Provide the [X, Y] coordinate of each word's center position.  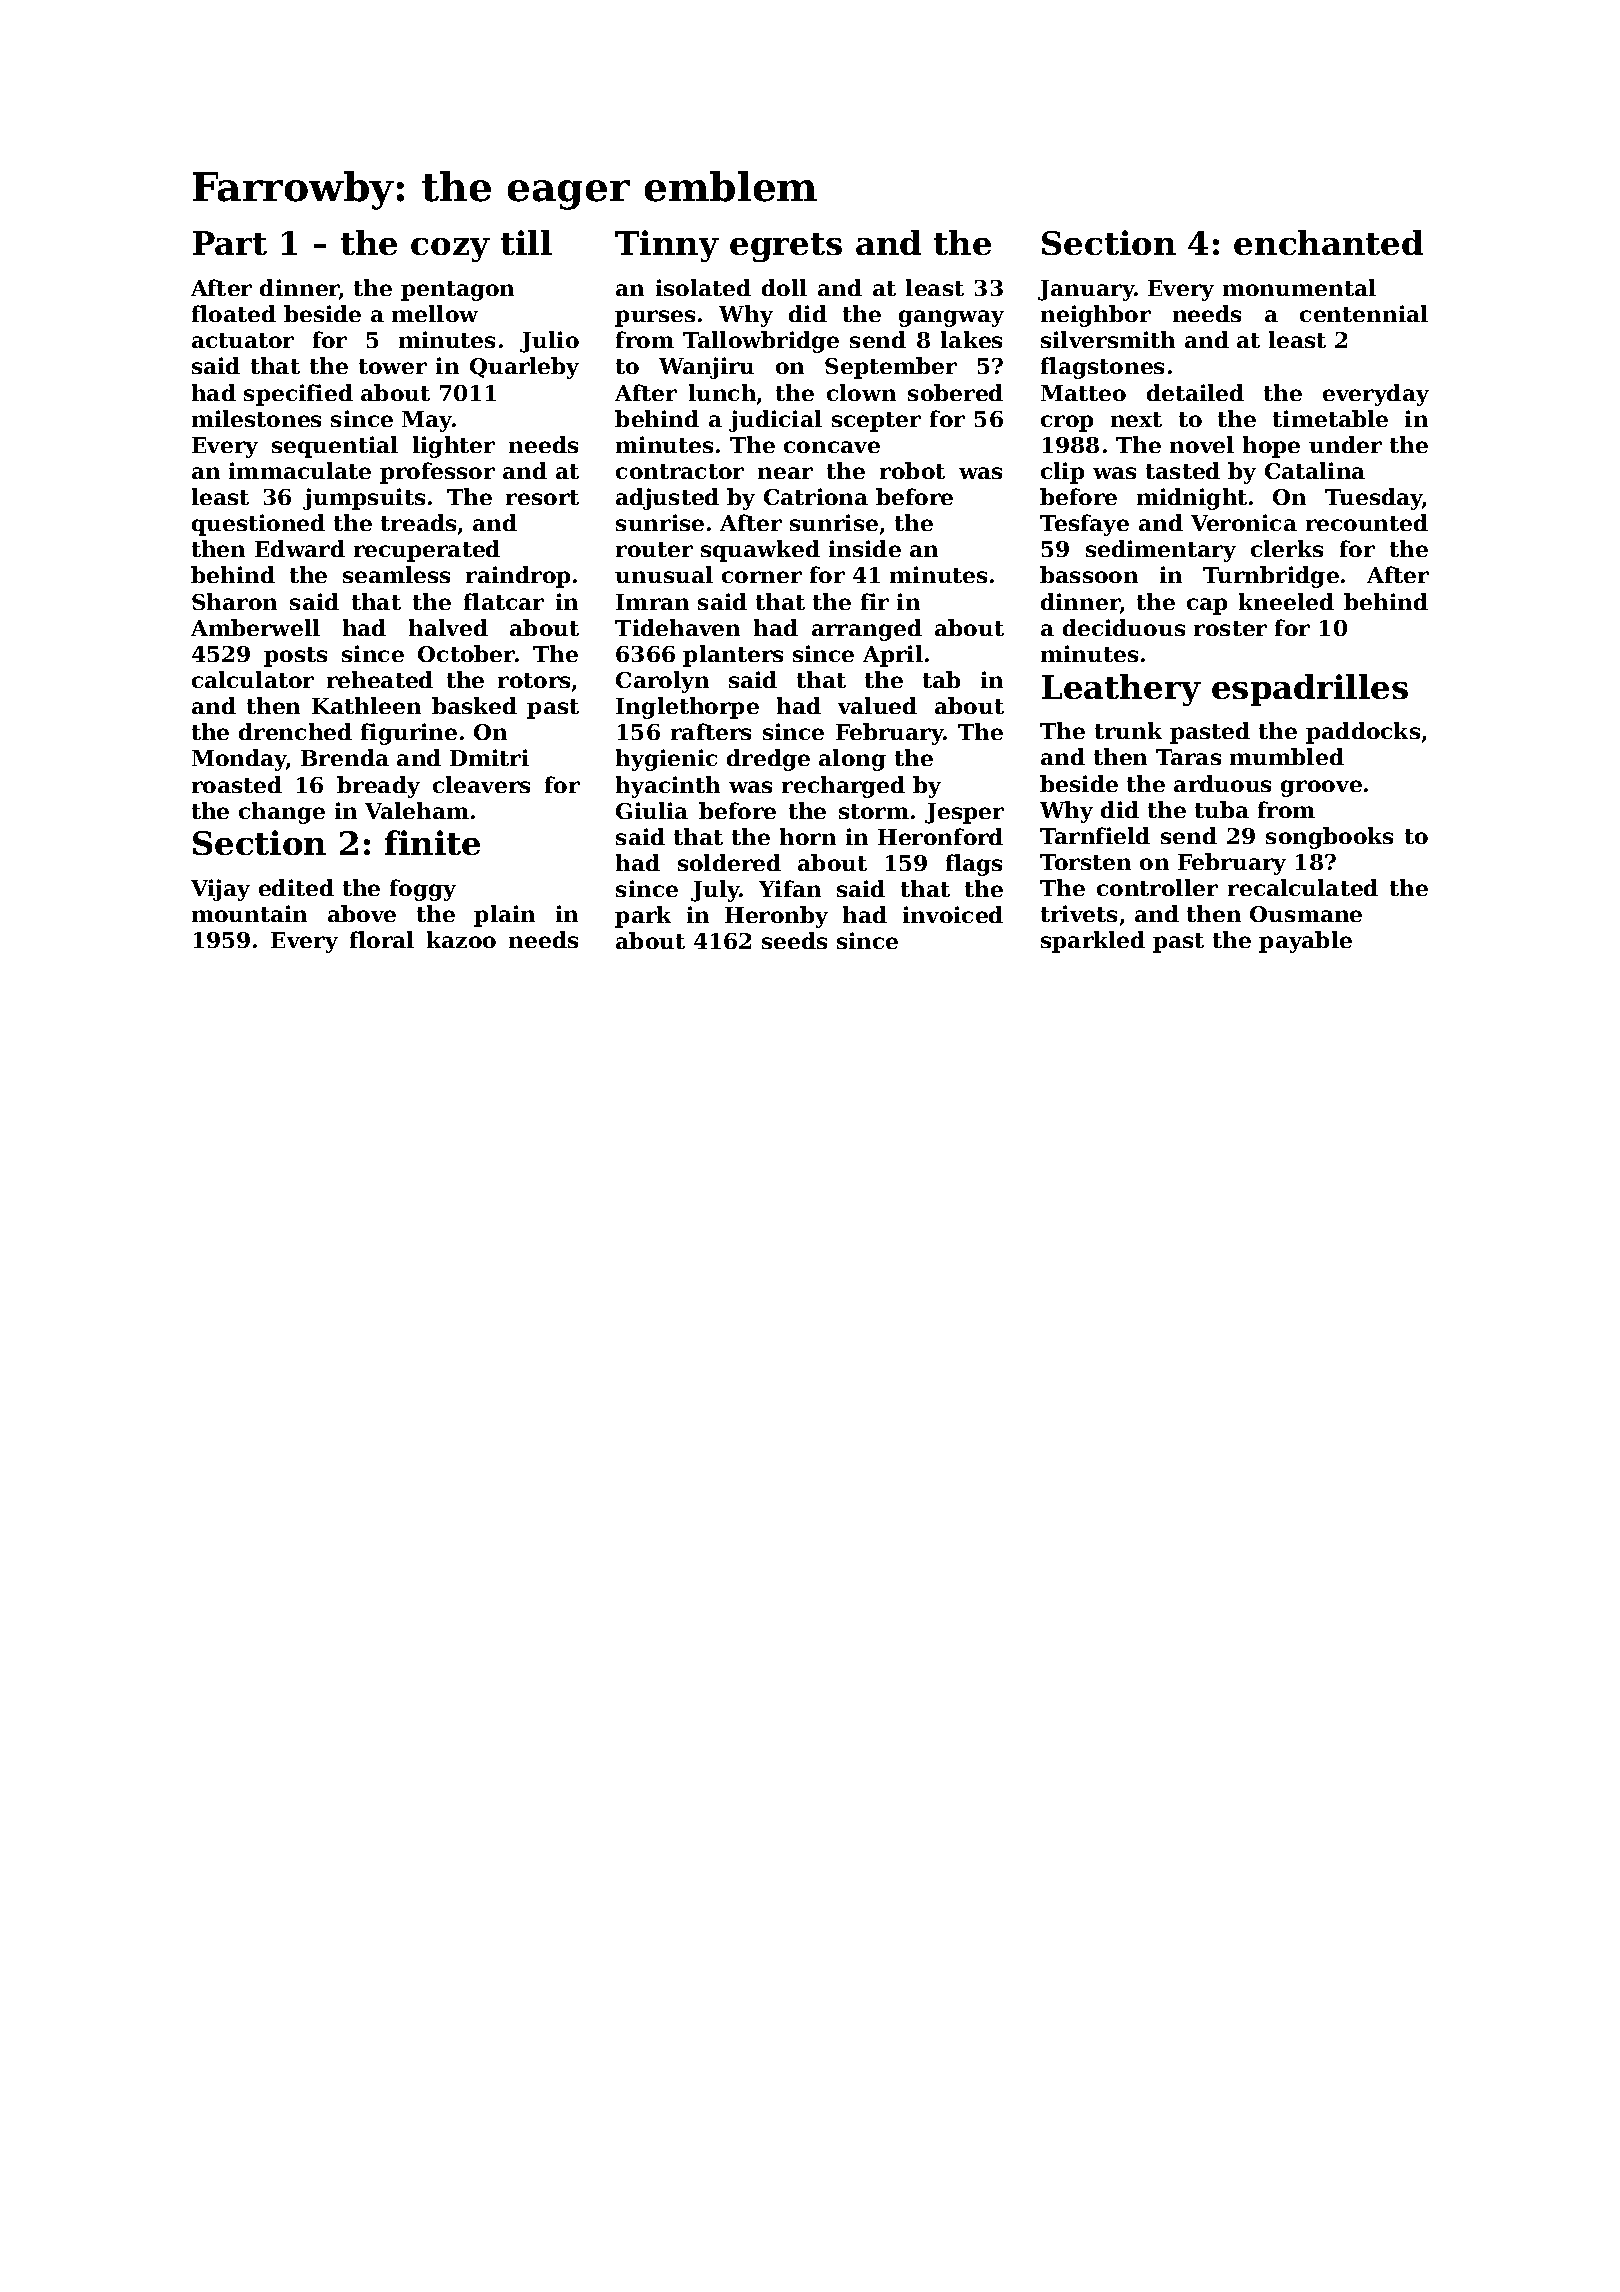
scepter [876, 422]
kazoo [461, 939]
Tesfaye [1084, 525]
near [785, 473]
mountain [249, 913]
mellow [435, 313]
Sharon [234, 601]
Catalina [1315, 470]
